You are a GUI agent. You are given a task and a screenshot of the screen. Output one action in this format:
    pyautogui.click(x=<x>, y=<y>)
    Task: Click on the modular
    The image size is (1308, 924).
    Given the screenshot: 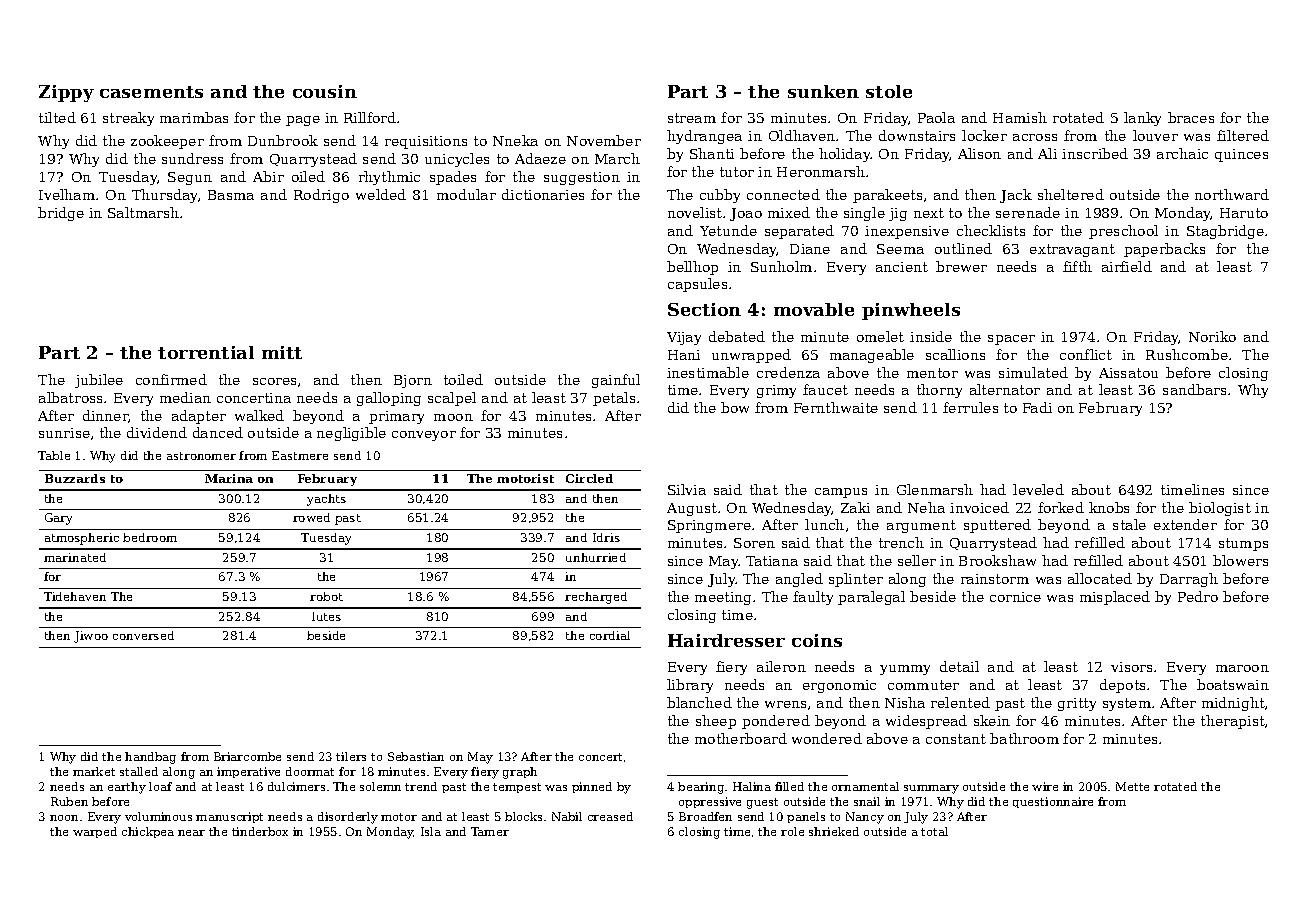 What is the action you would take?
    pyautogui.click(x=466, y=194)
